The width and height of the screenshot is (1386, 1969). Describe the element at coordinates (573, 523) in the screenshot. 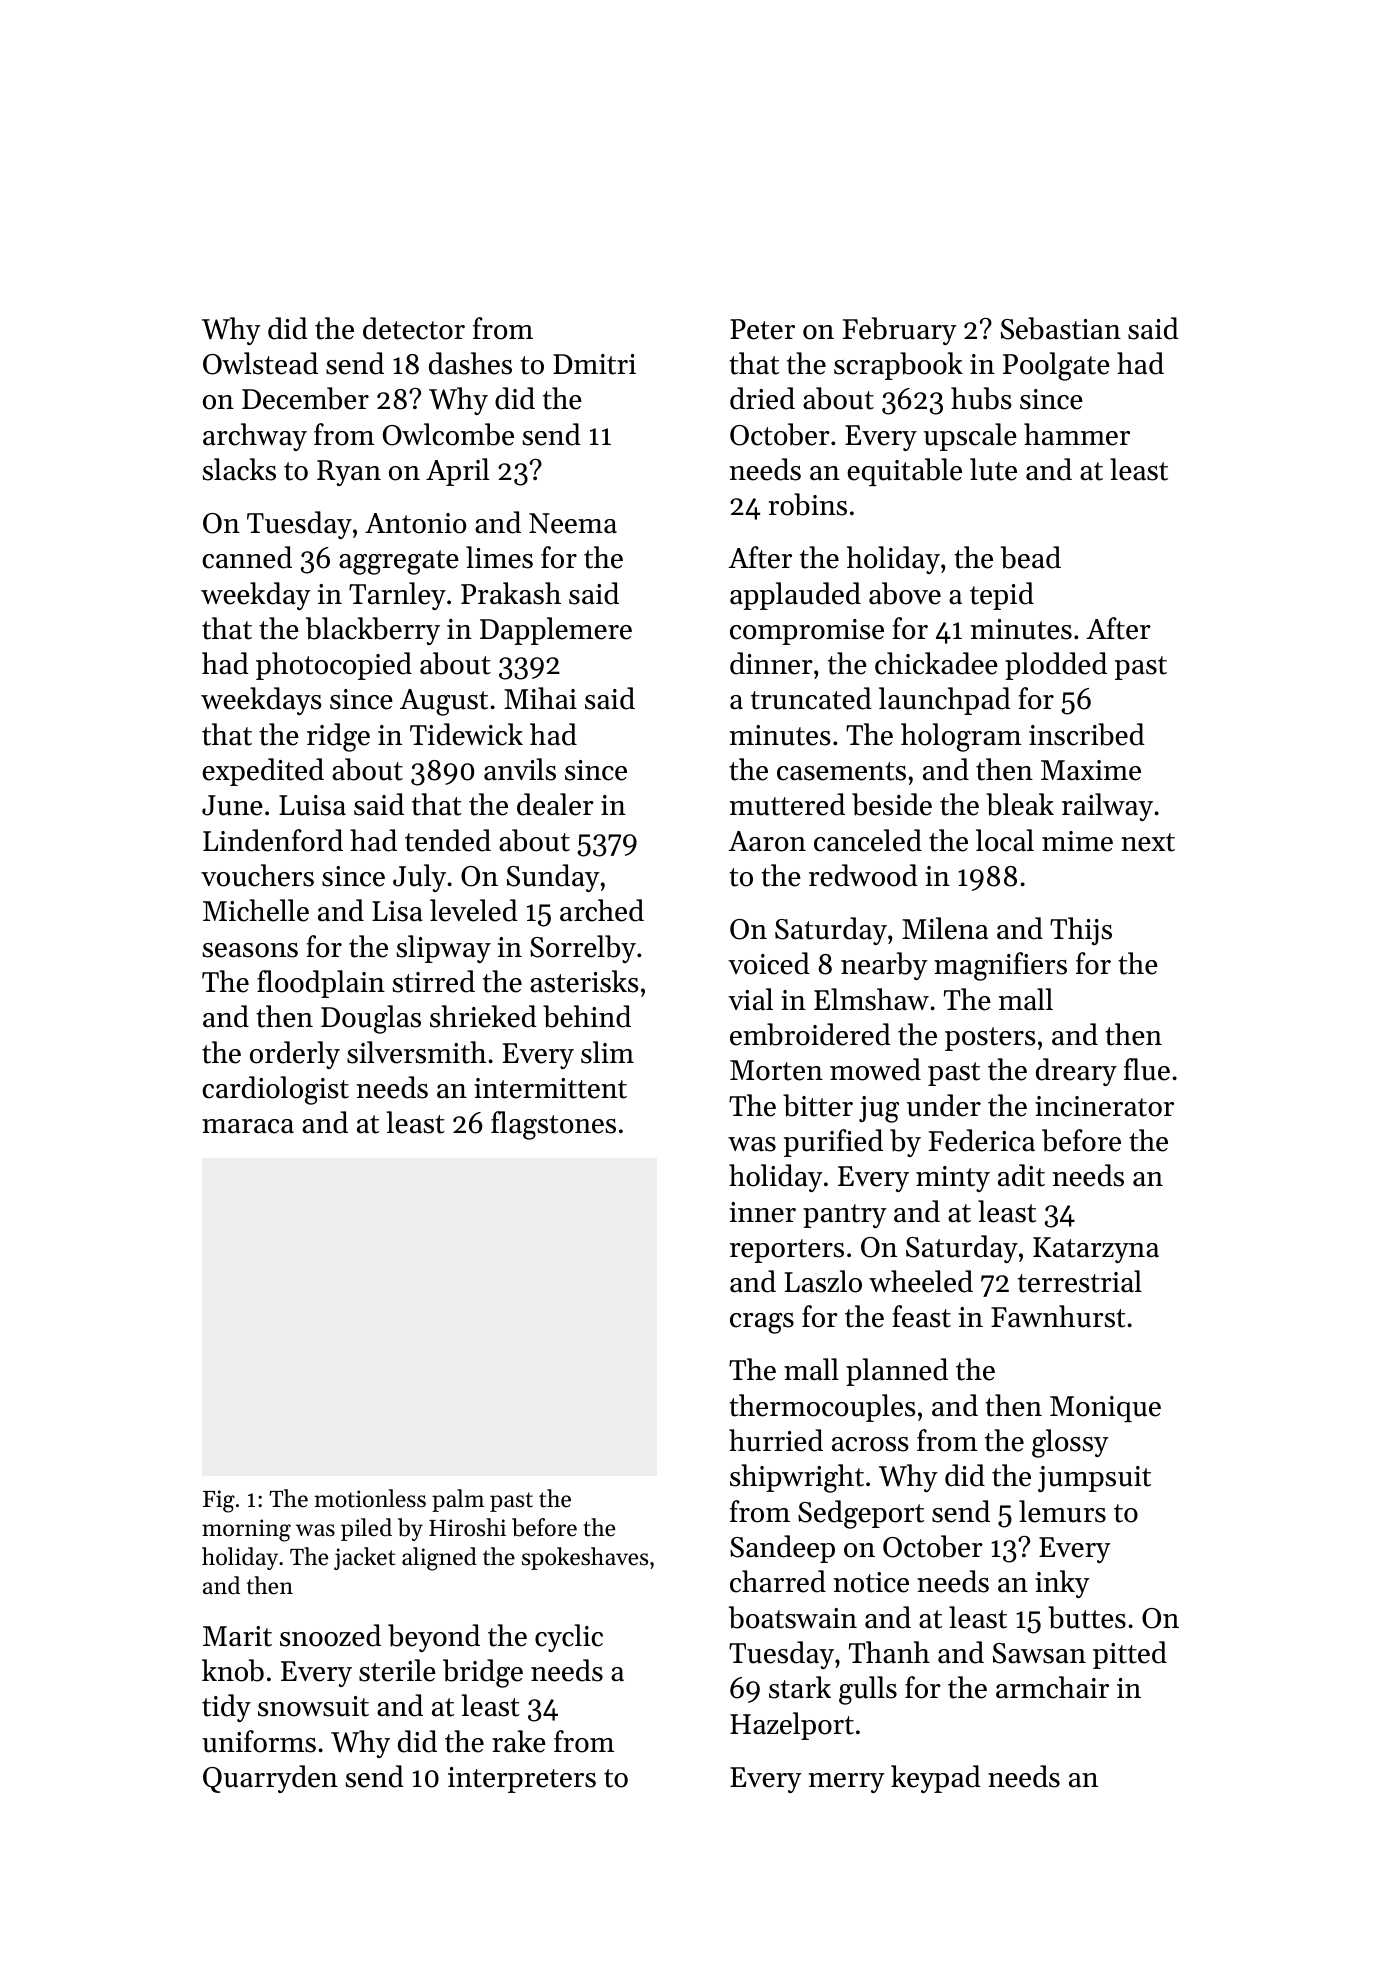

I see `Neema` at that location.
